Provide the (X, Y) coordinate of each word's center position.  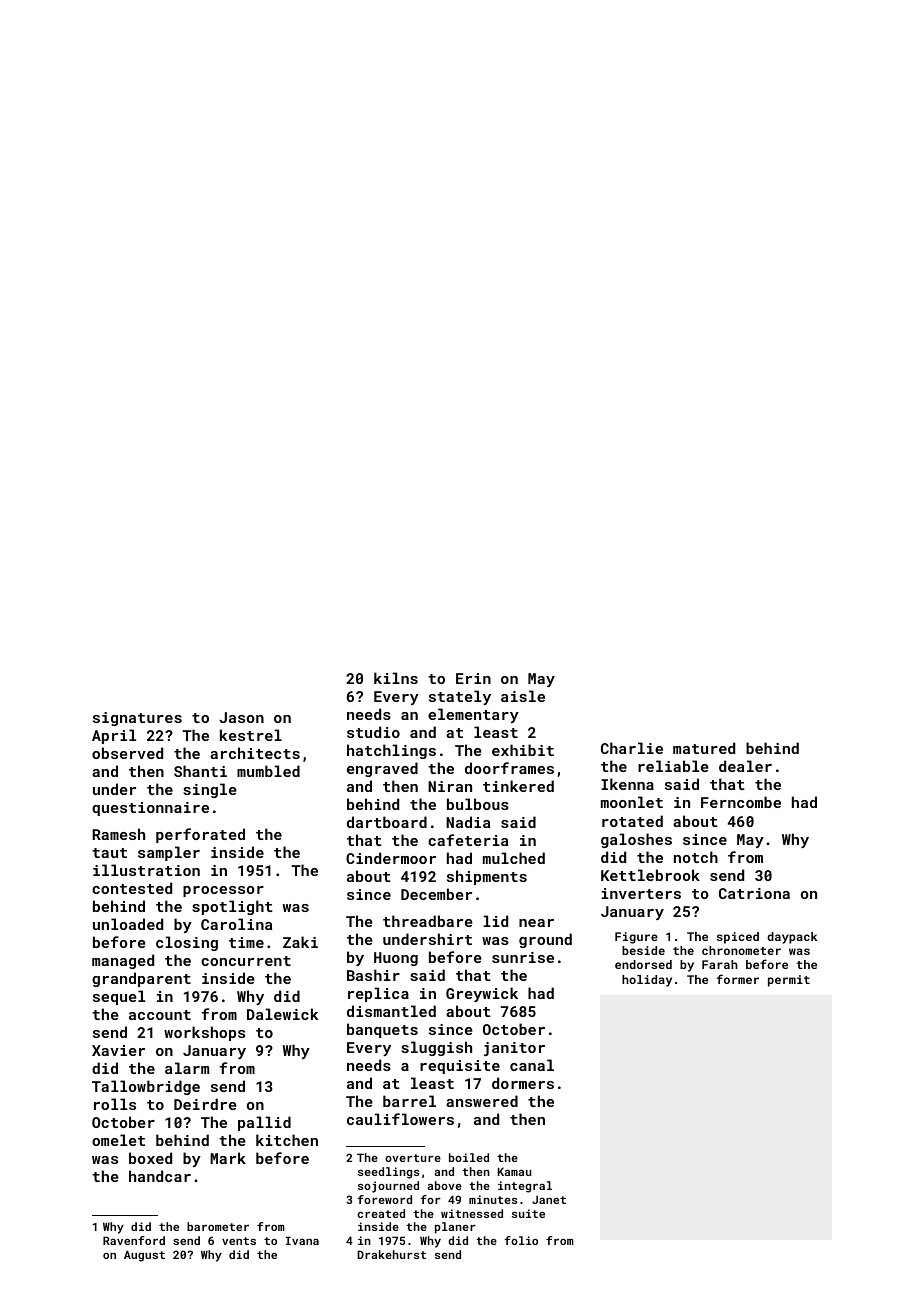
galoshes (636, 840)
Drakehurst (391, 1254)
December (436, 894)
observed (127, 753)
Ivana (302, 1240)
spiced (738, 938)
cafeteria (468, 840)
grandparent (141, 979)
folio (521, 1240)
